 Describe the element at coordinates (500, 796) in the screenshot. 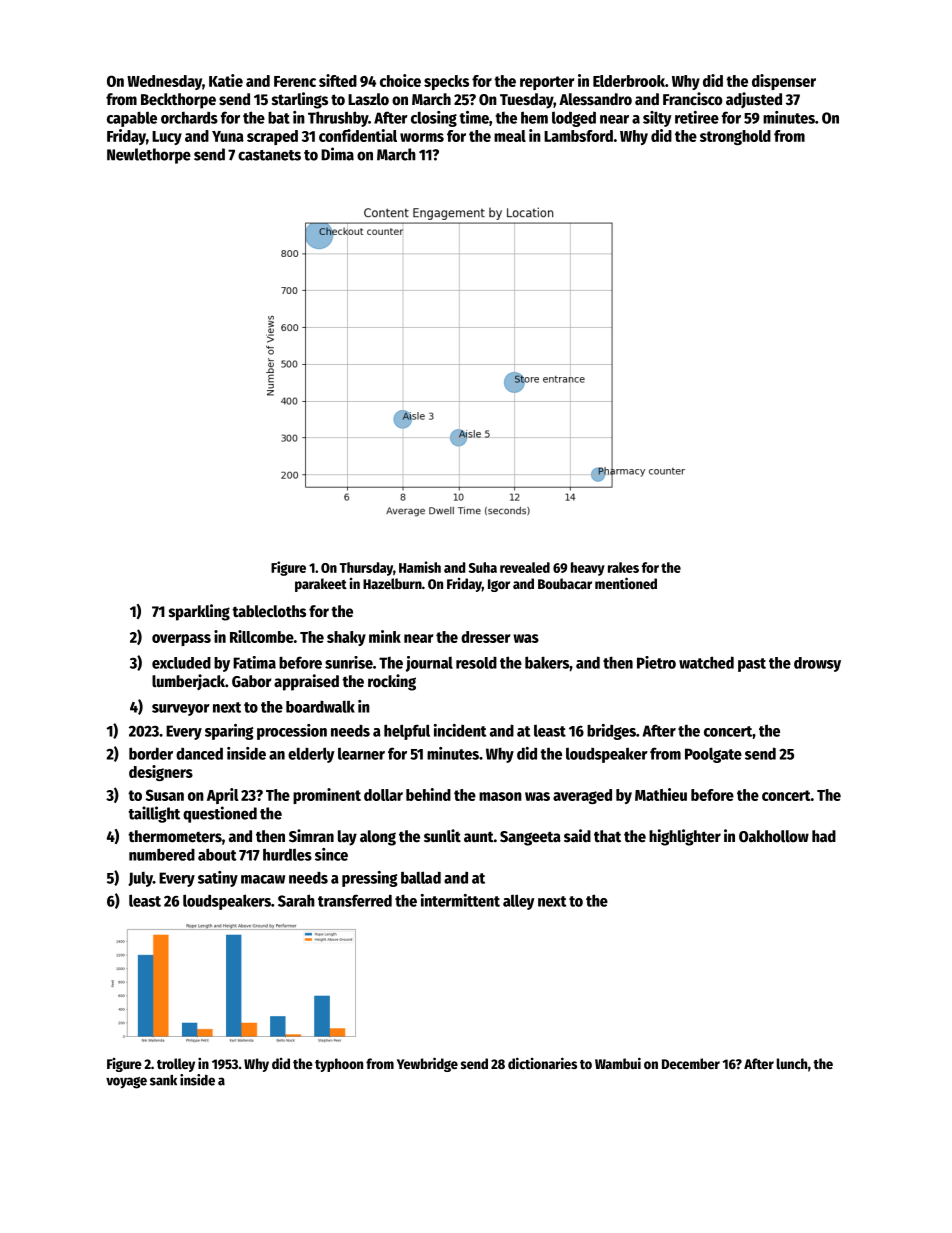

I see `mason` at that location.
